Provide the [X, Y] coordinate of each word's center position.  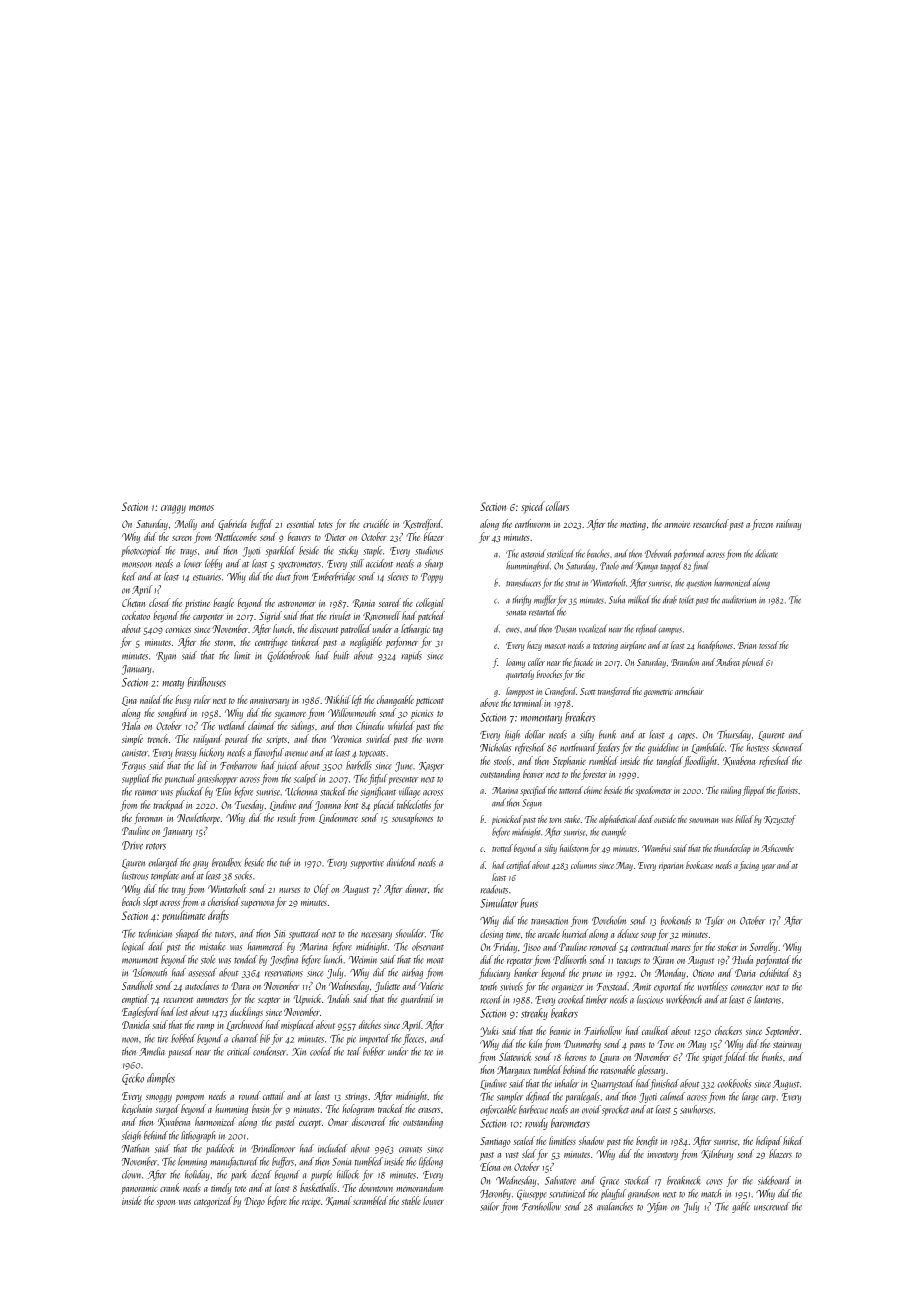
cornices [178, 629]
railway [788, 524]
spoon [166, 1203]
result [287, 817]
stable [411, 1200]
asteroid [533, 553]
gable [741, 1207]
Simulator [499, 903]
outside [665, 819]
